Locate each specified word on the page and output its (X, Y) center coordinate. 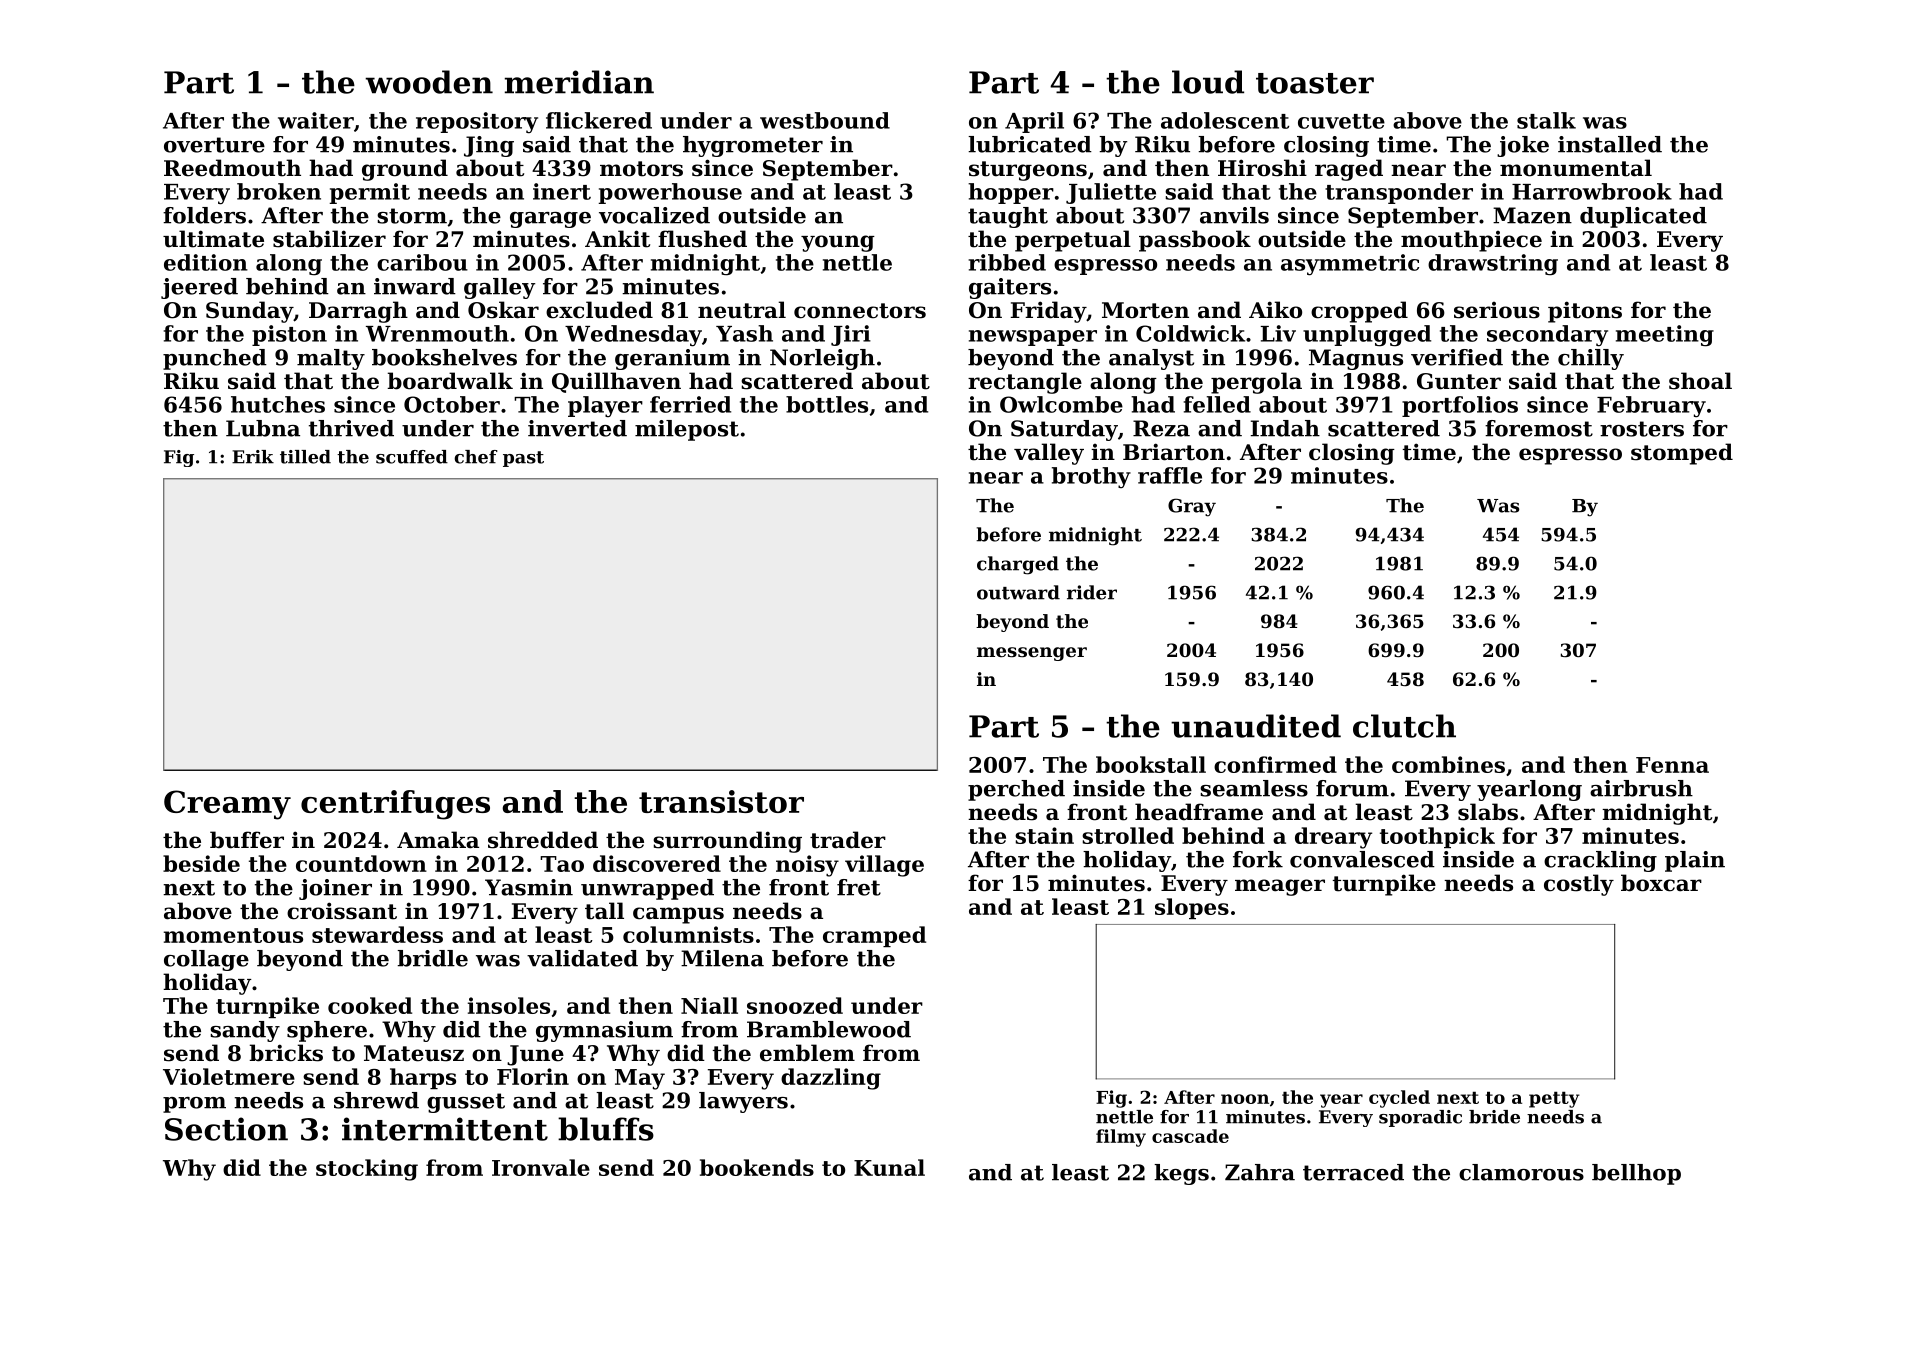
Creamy (227, 805)
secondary (1547, 335)
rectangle (1025, 383)
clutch (1404, 726)
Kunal (889, 1167)
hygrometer (753, 146)
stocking (367, 1170)
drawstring (1493, 265)
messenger (1032, 654)
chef (476, 457)
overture (214, 145)
